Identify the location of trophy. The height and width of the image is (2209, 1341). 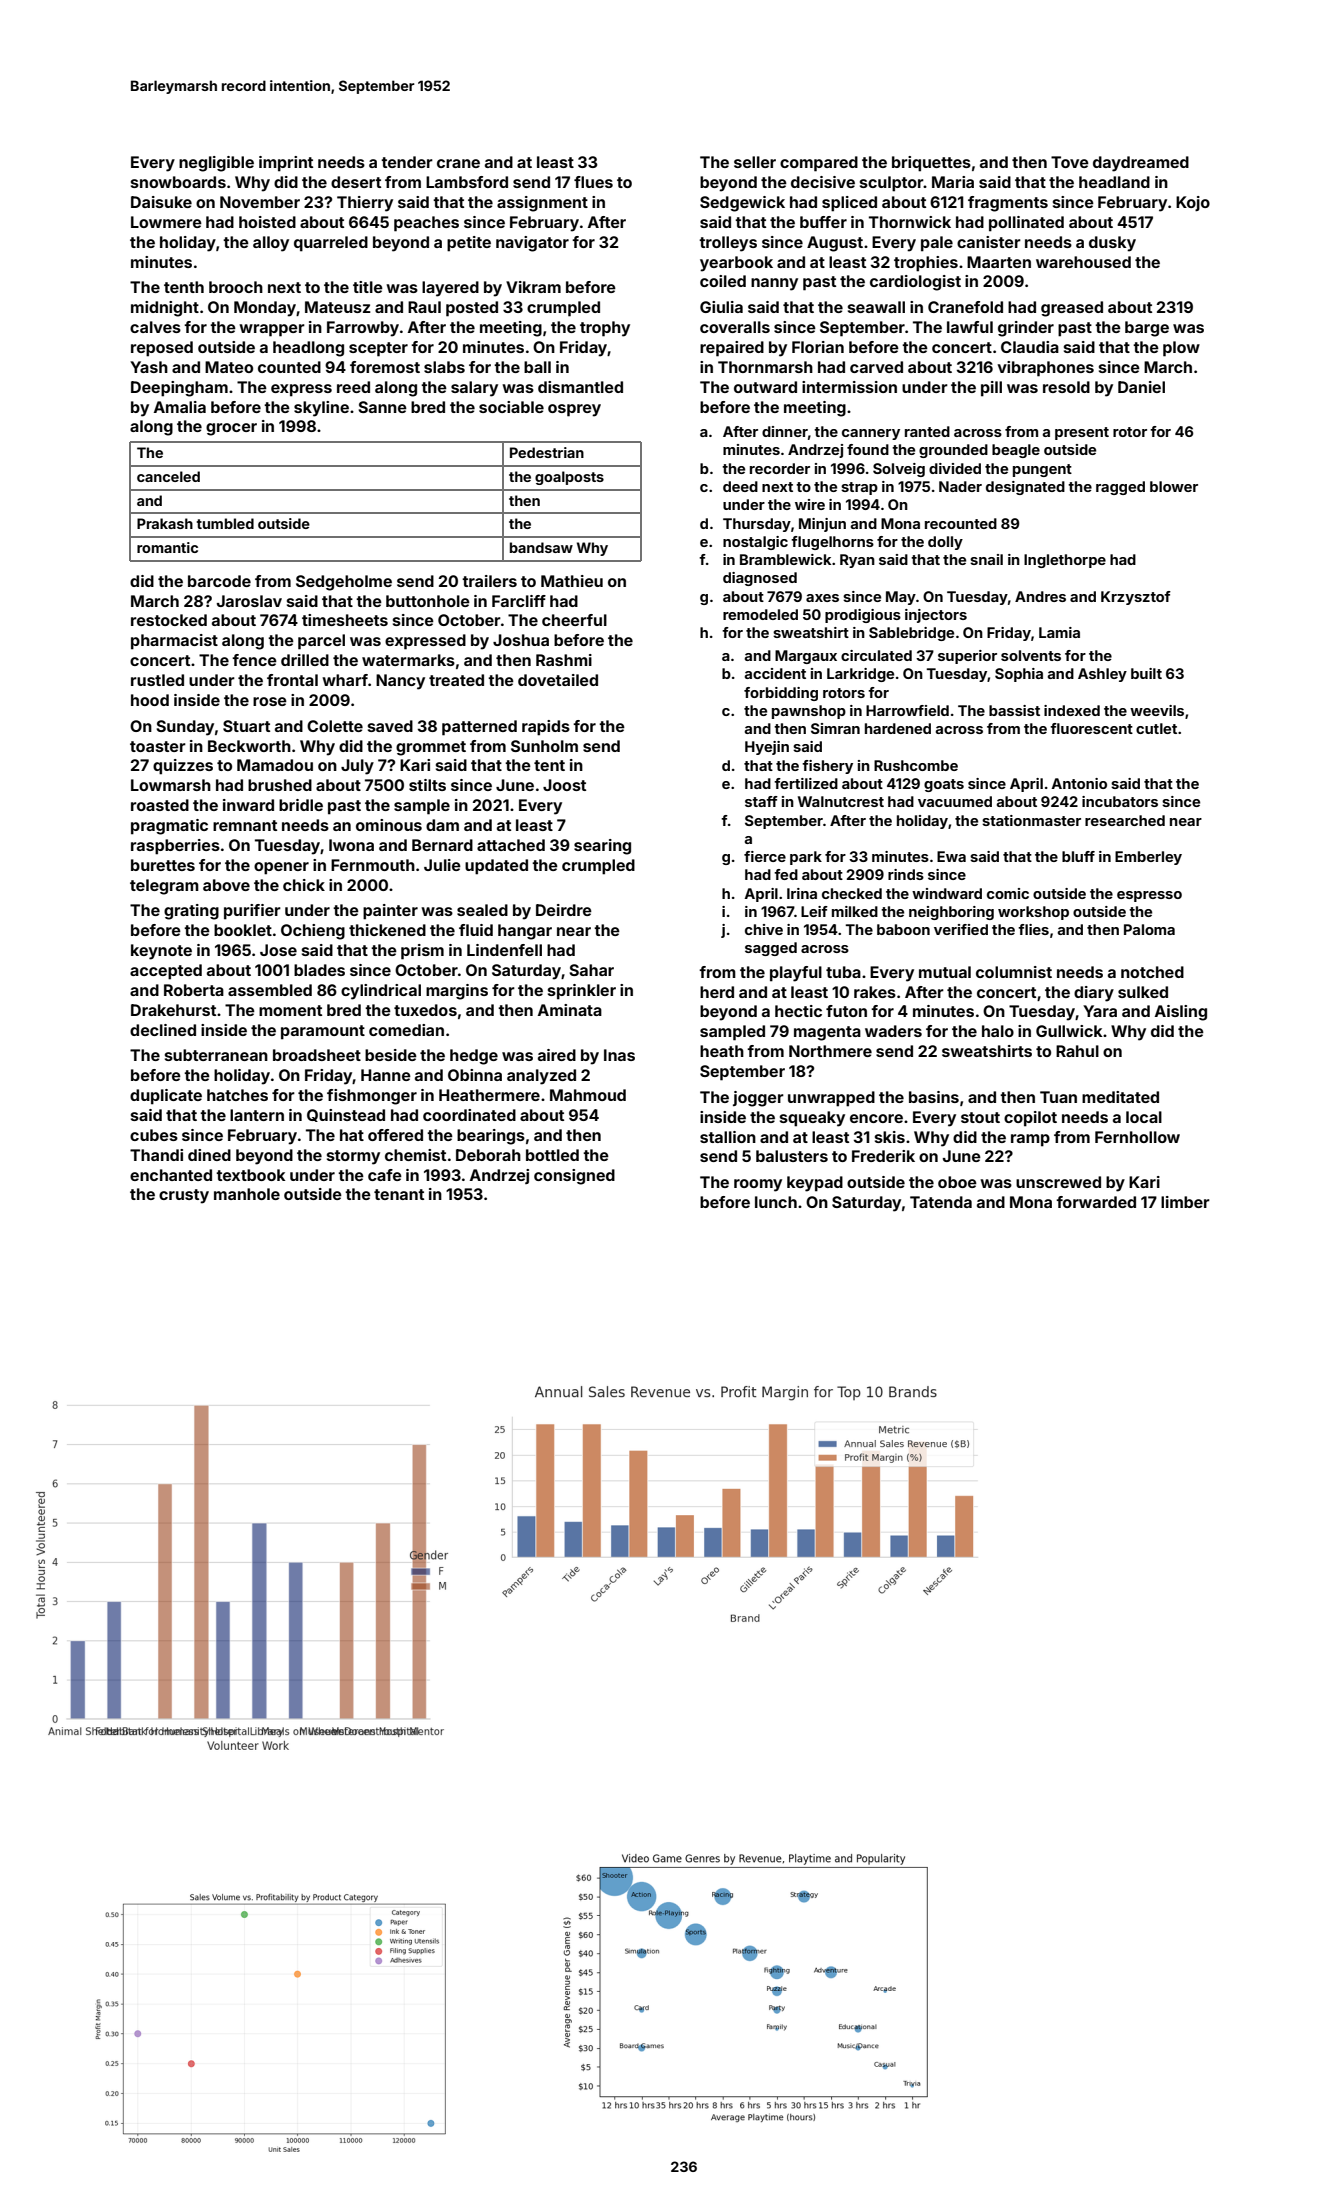
(605, 329).
